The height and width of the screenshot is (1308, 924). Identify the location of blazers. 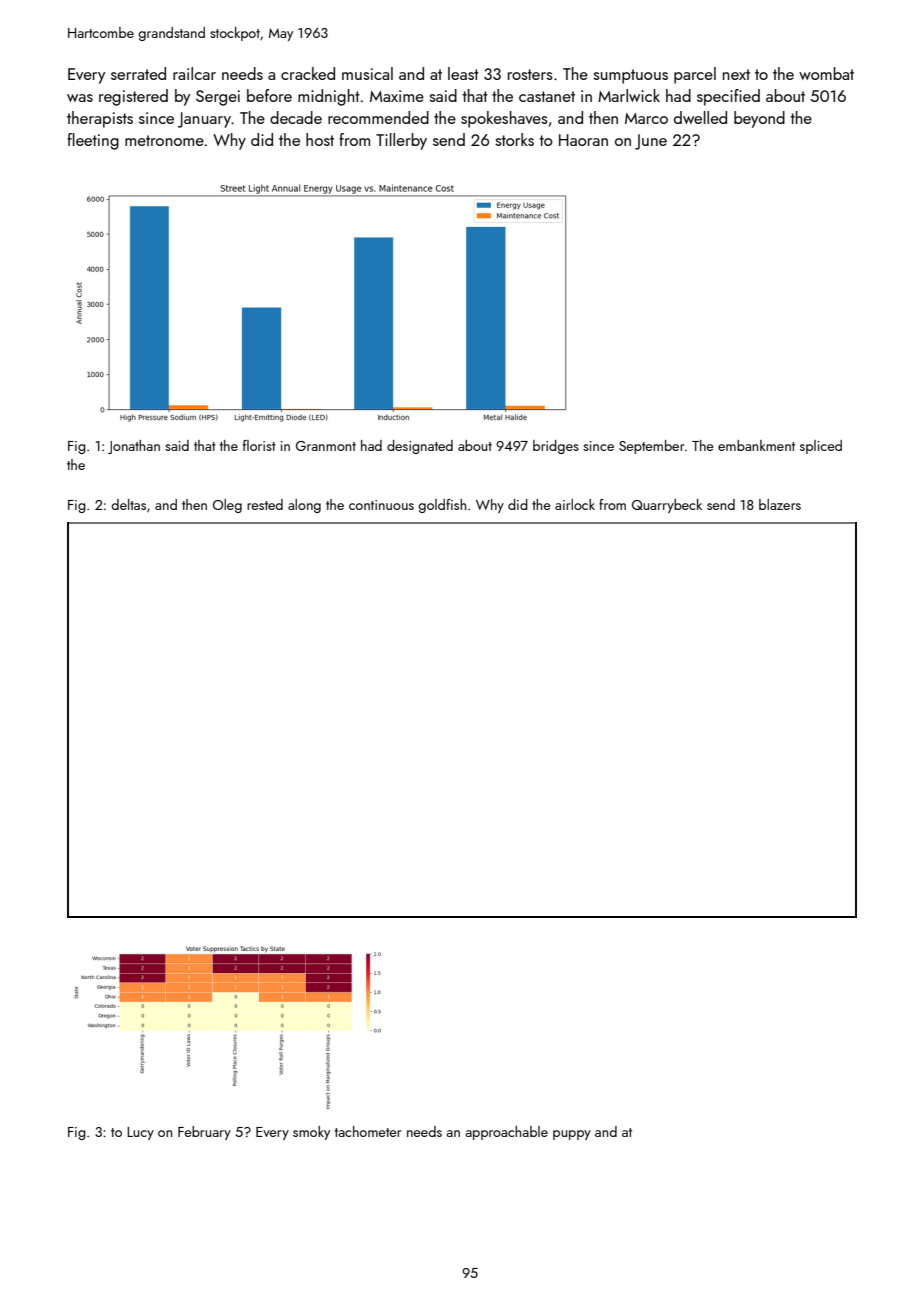
(780, 504).
